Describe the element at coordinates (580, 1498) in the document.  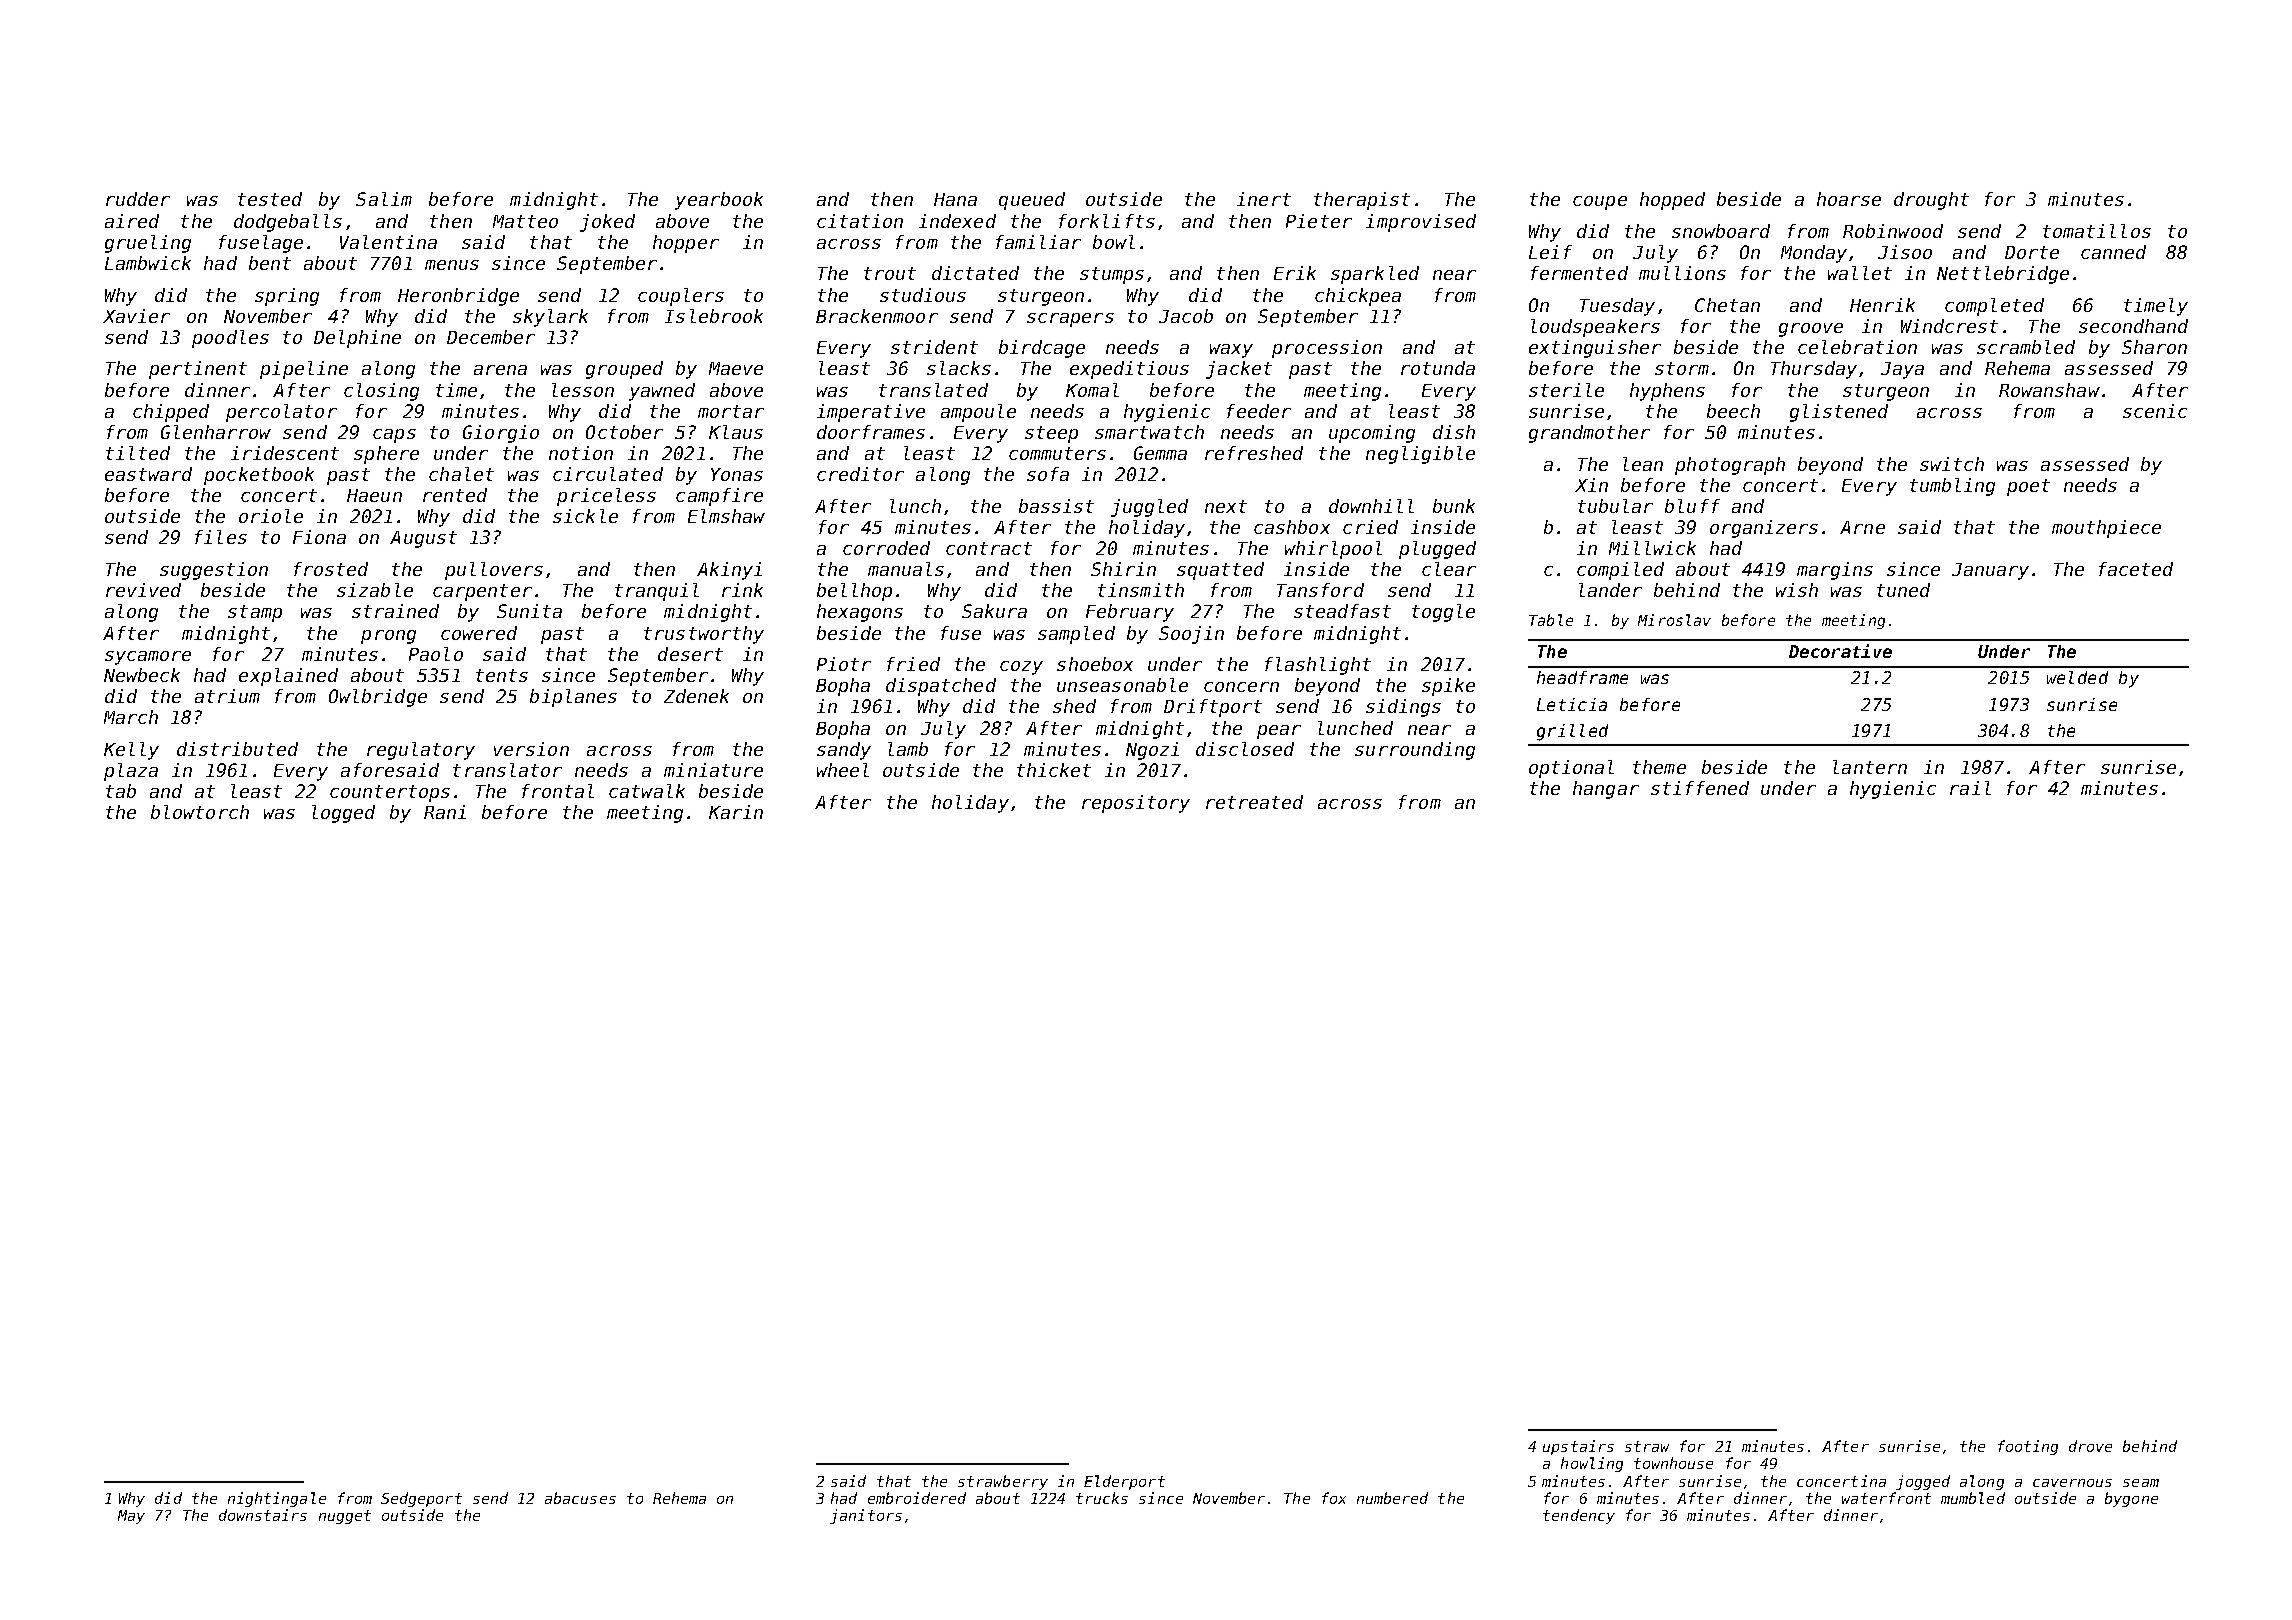
I see `abacuses` at that location.
